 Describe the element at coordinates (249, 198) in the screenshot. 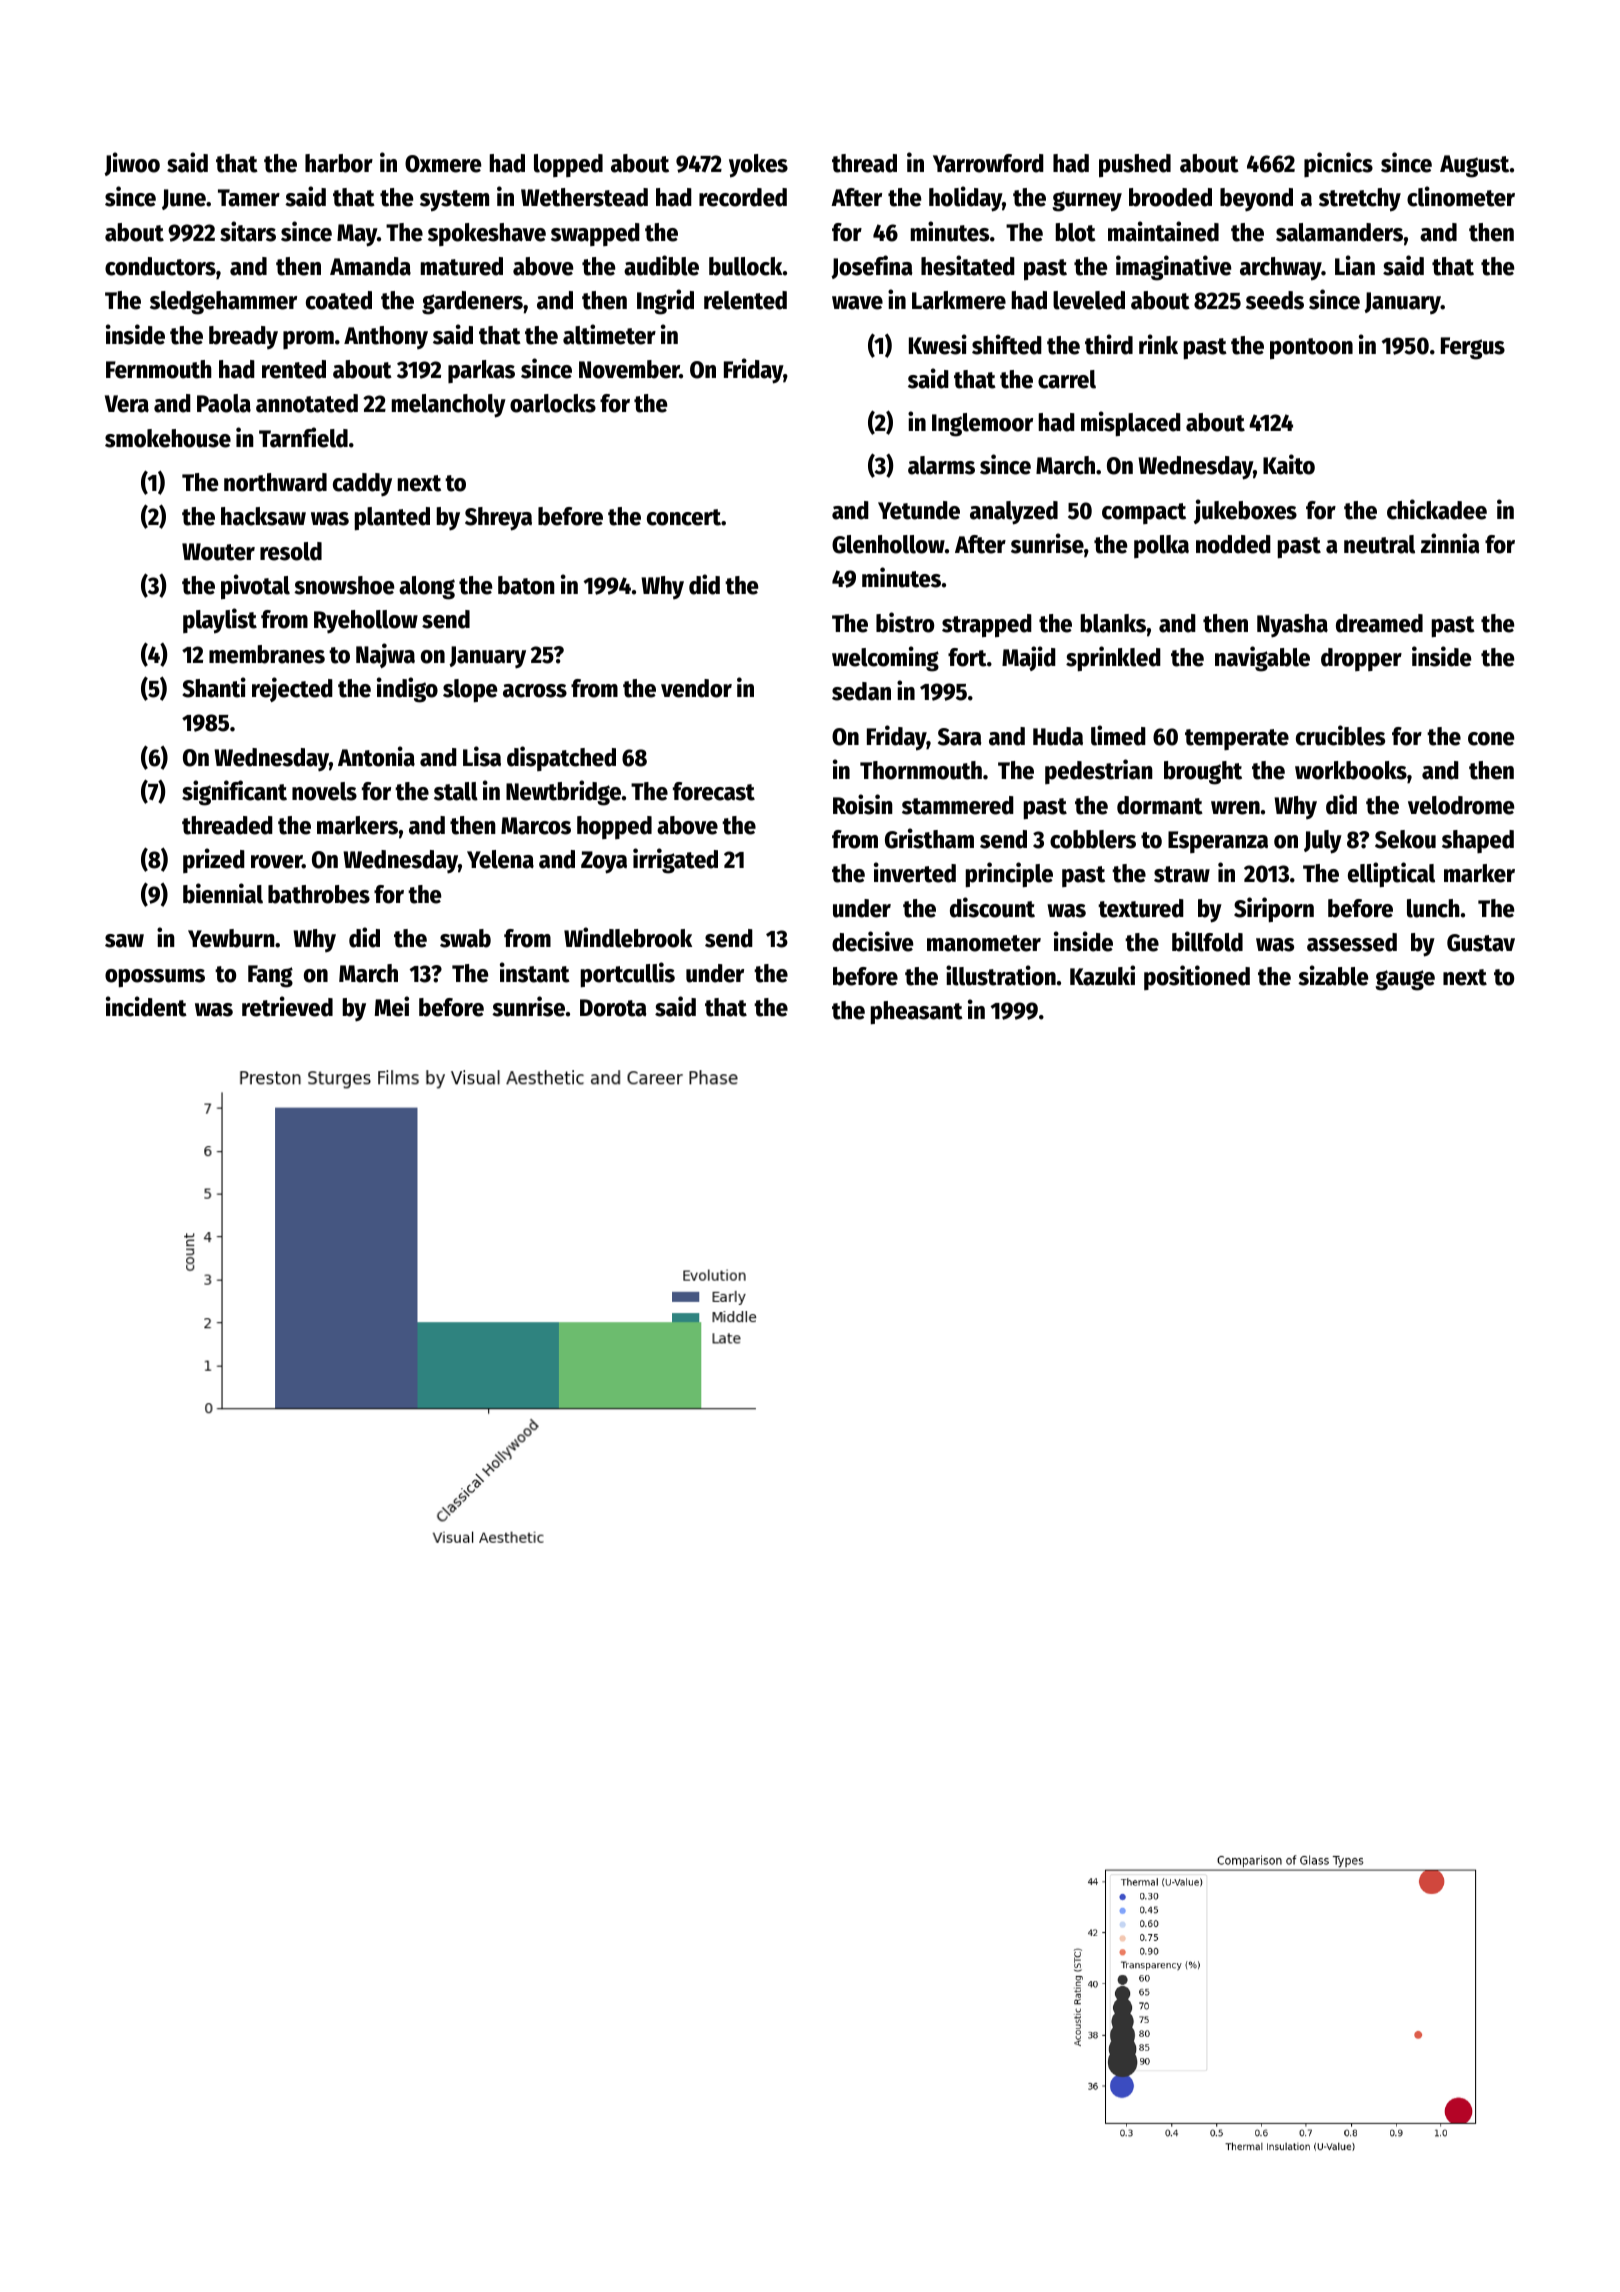

I see `Tamer` at that location.
